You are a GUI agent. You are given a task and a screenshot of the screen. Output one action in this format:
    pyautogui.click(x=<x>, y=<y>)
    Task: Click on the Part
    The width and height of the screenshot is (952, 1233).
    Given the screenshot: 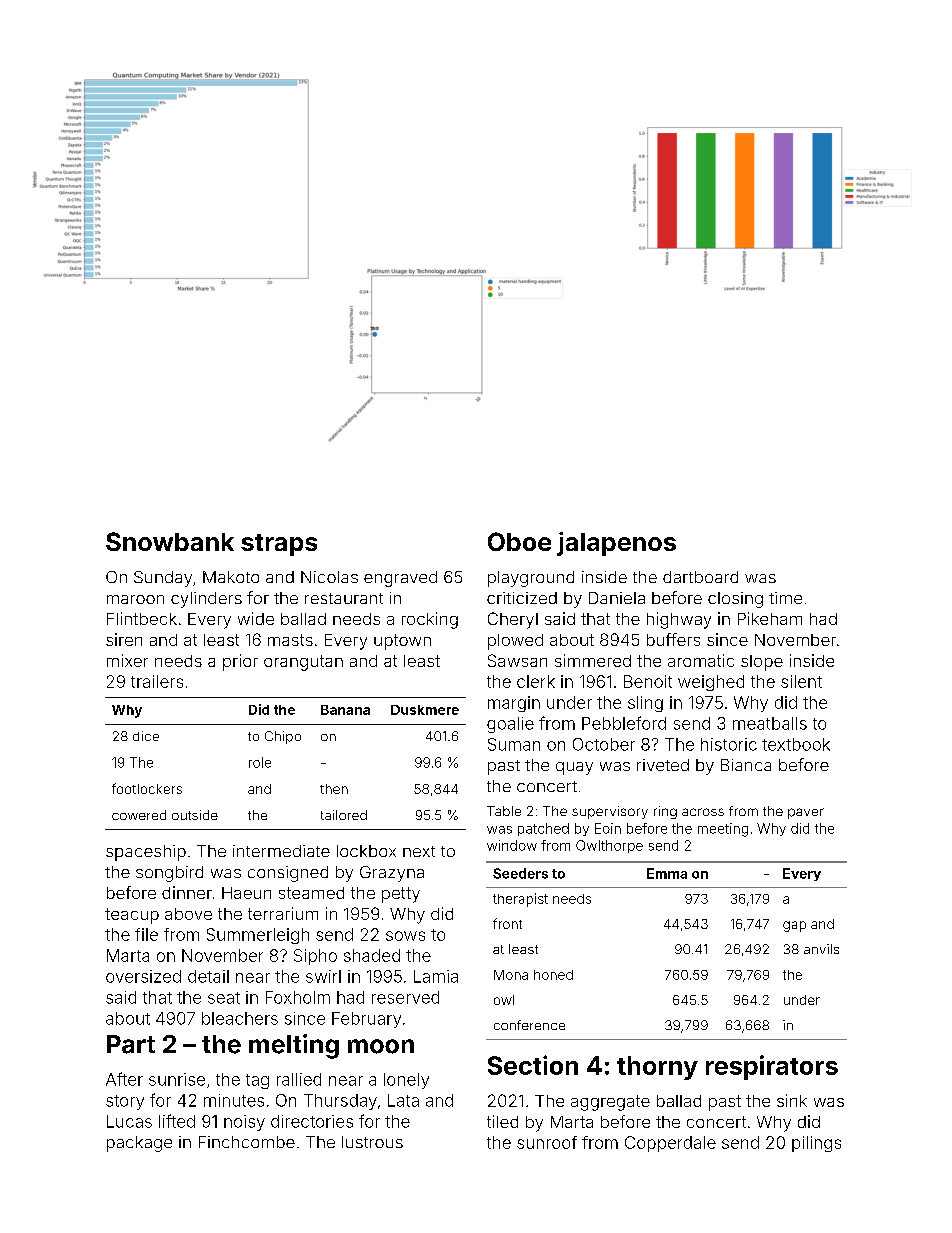 What is the action you would take?
    pyautogui.click(x=131, y=1044)
